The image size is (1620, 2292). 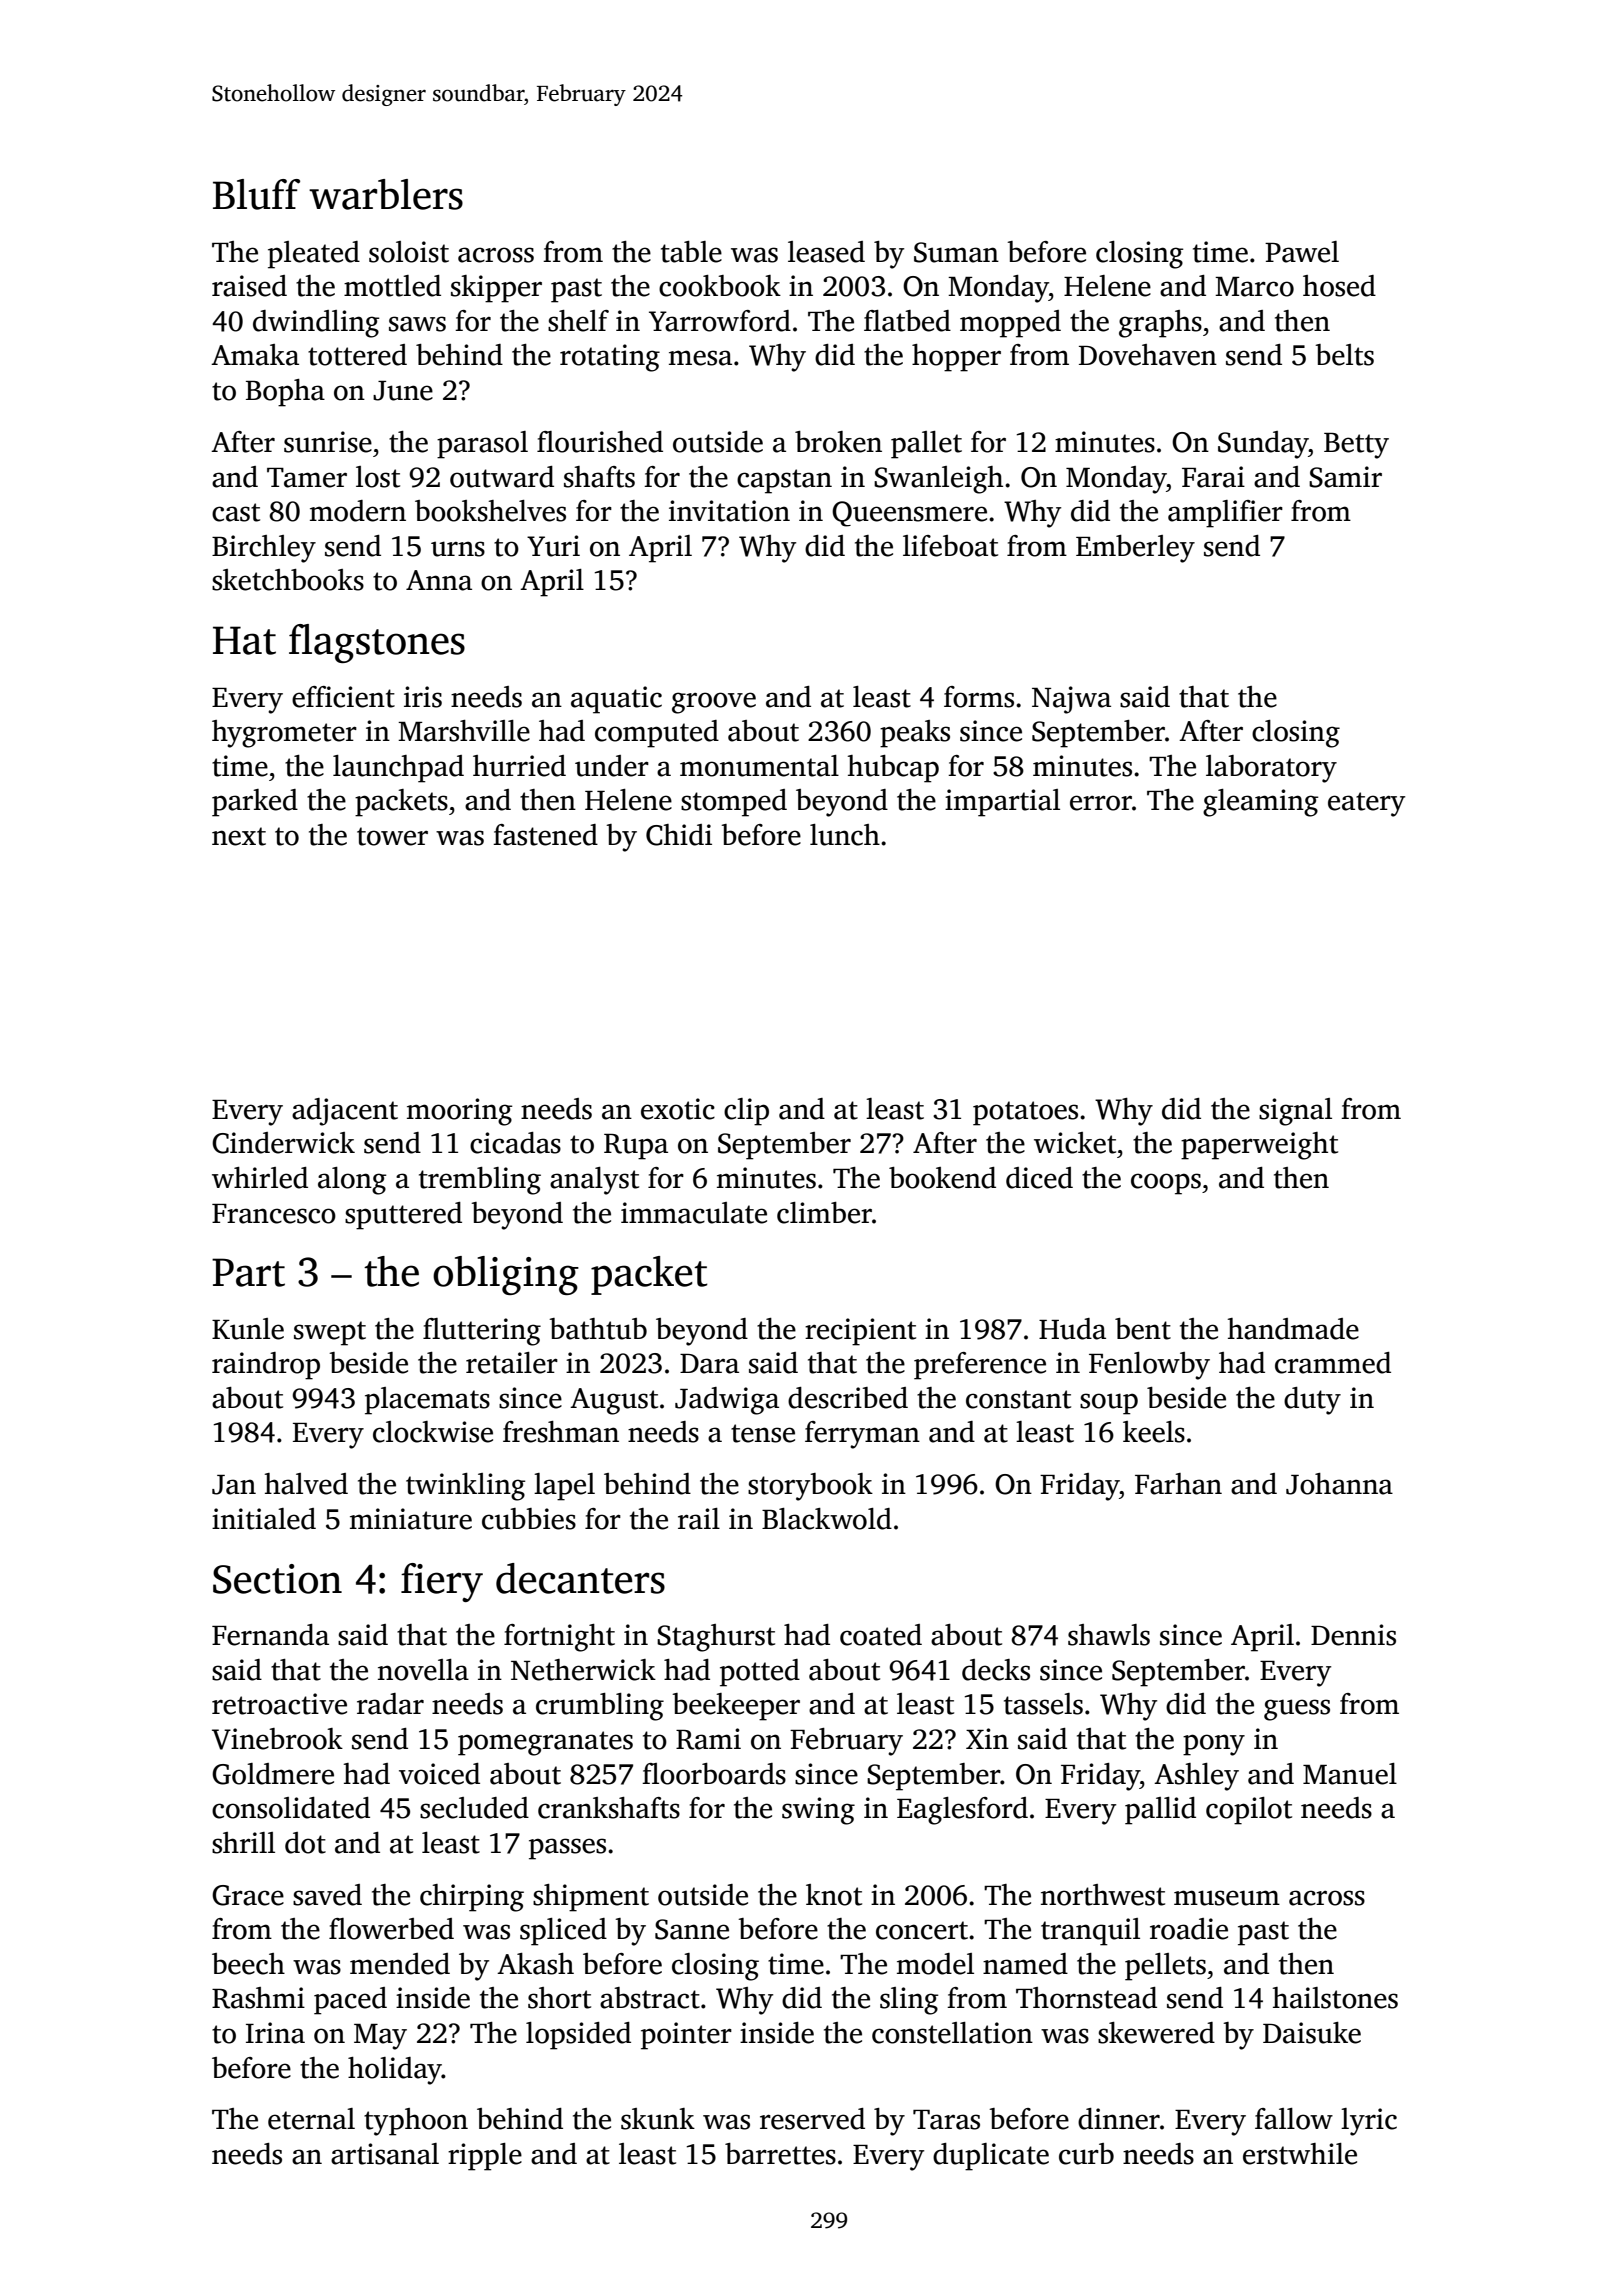 What do you see at coordinates (780, 2154) in the screenshot?
I see `barrettes` at bounding box center [780, 2154].
